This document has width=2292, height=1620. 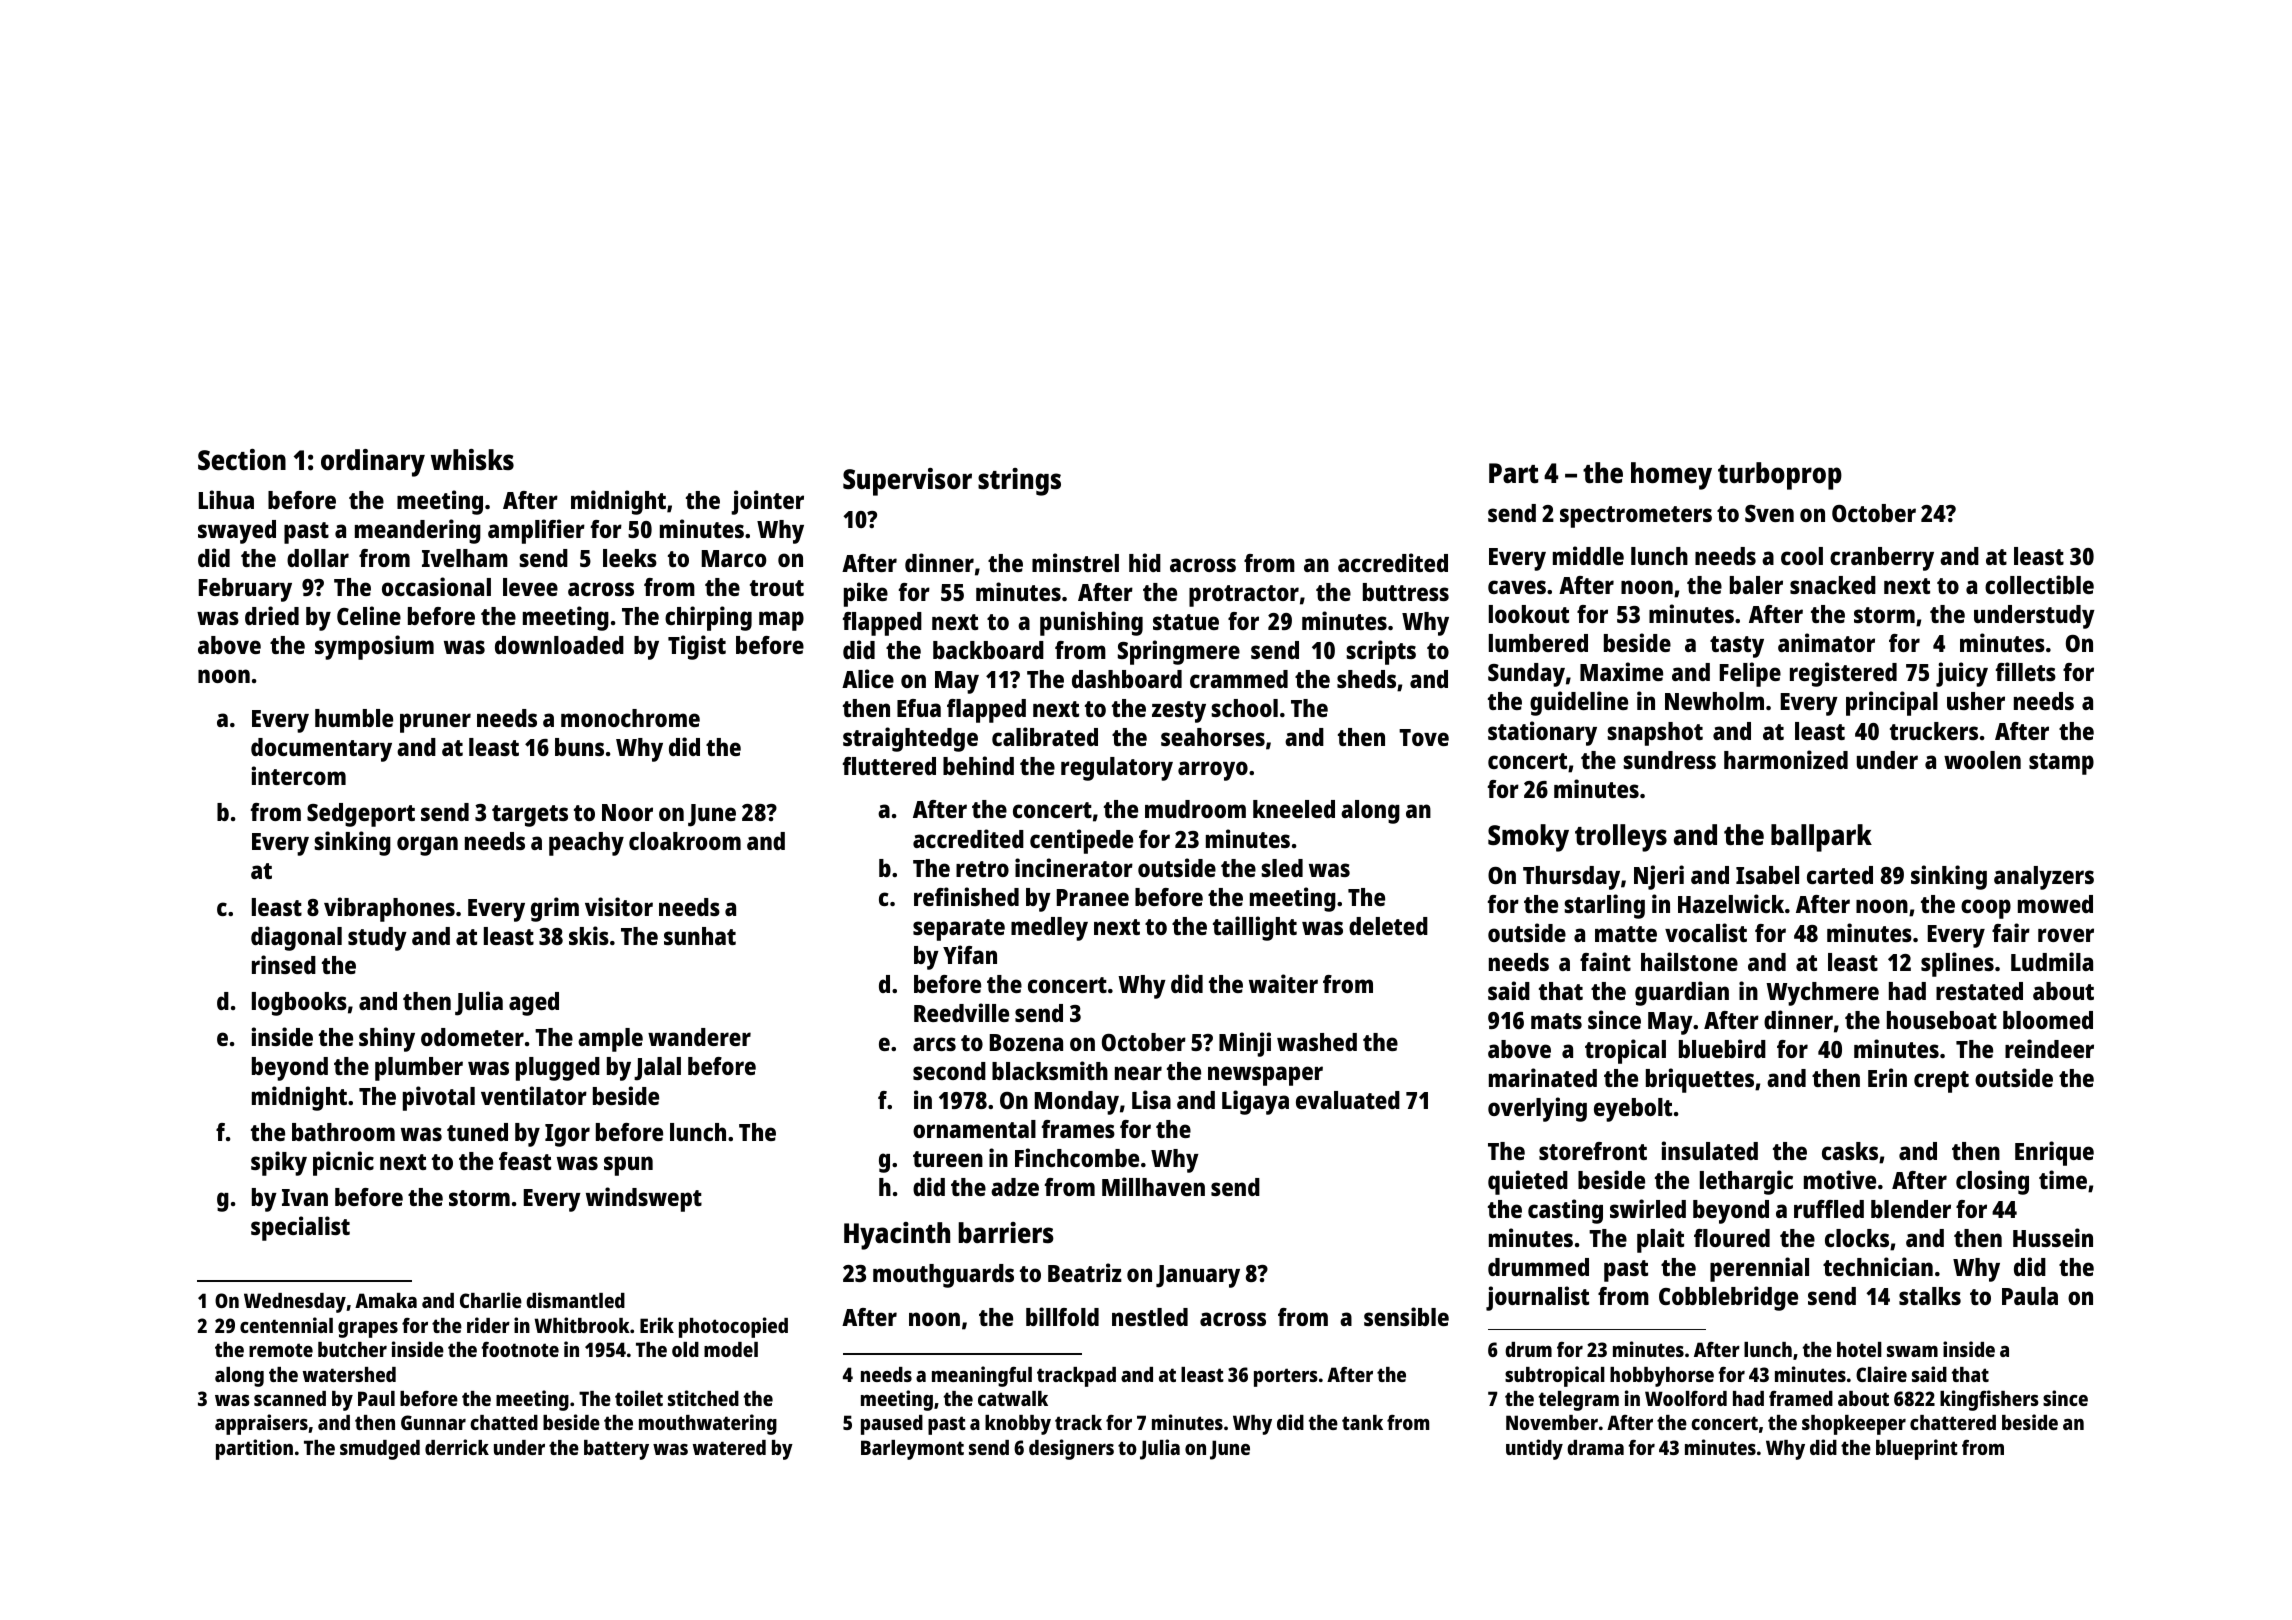 I want to click on January, so click(x=1198, y=1276).
